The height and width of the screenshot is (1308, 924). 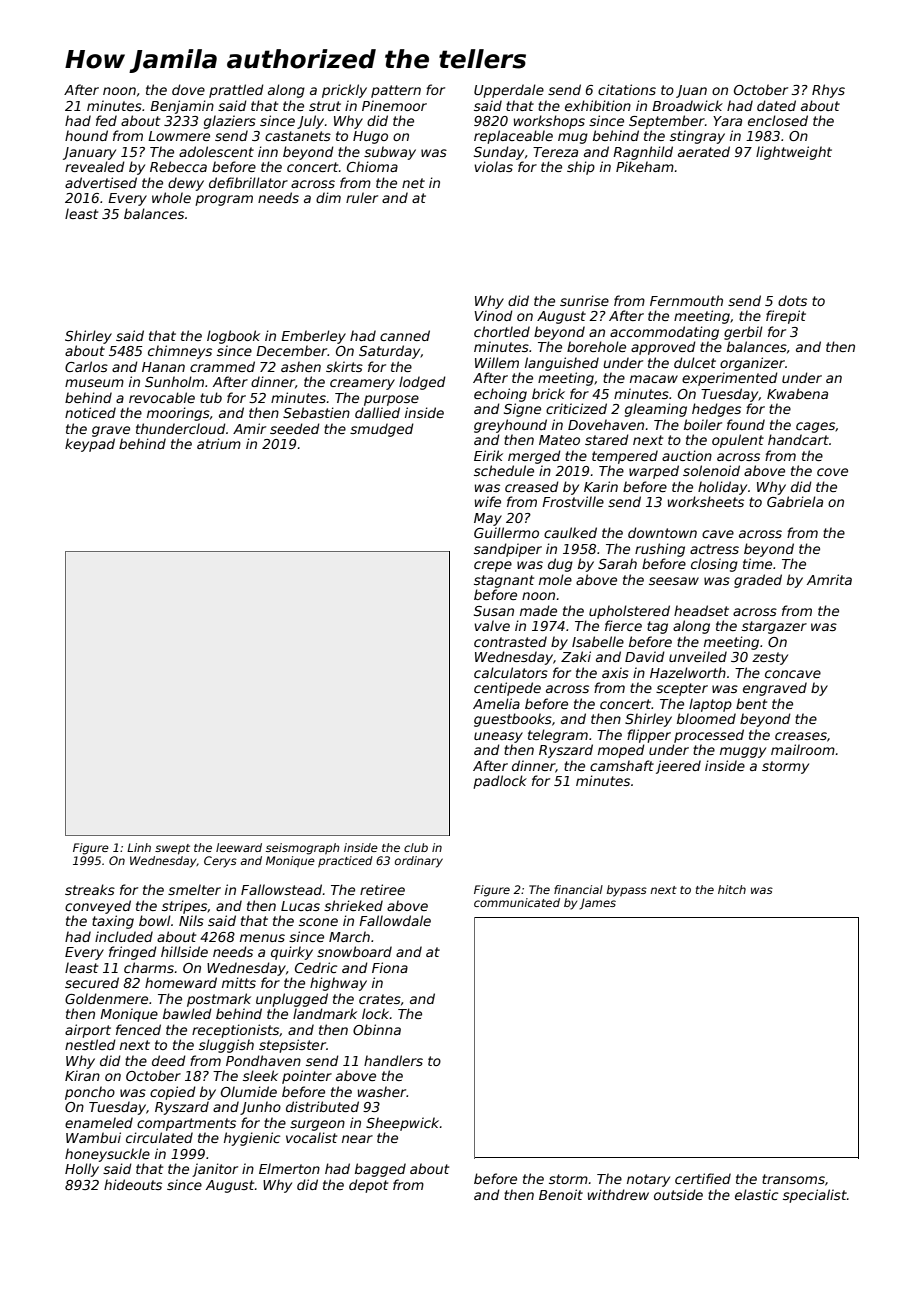 I want to click on Amrita, so click(x=829, y=579).
